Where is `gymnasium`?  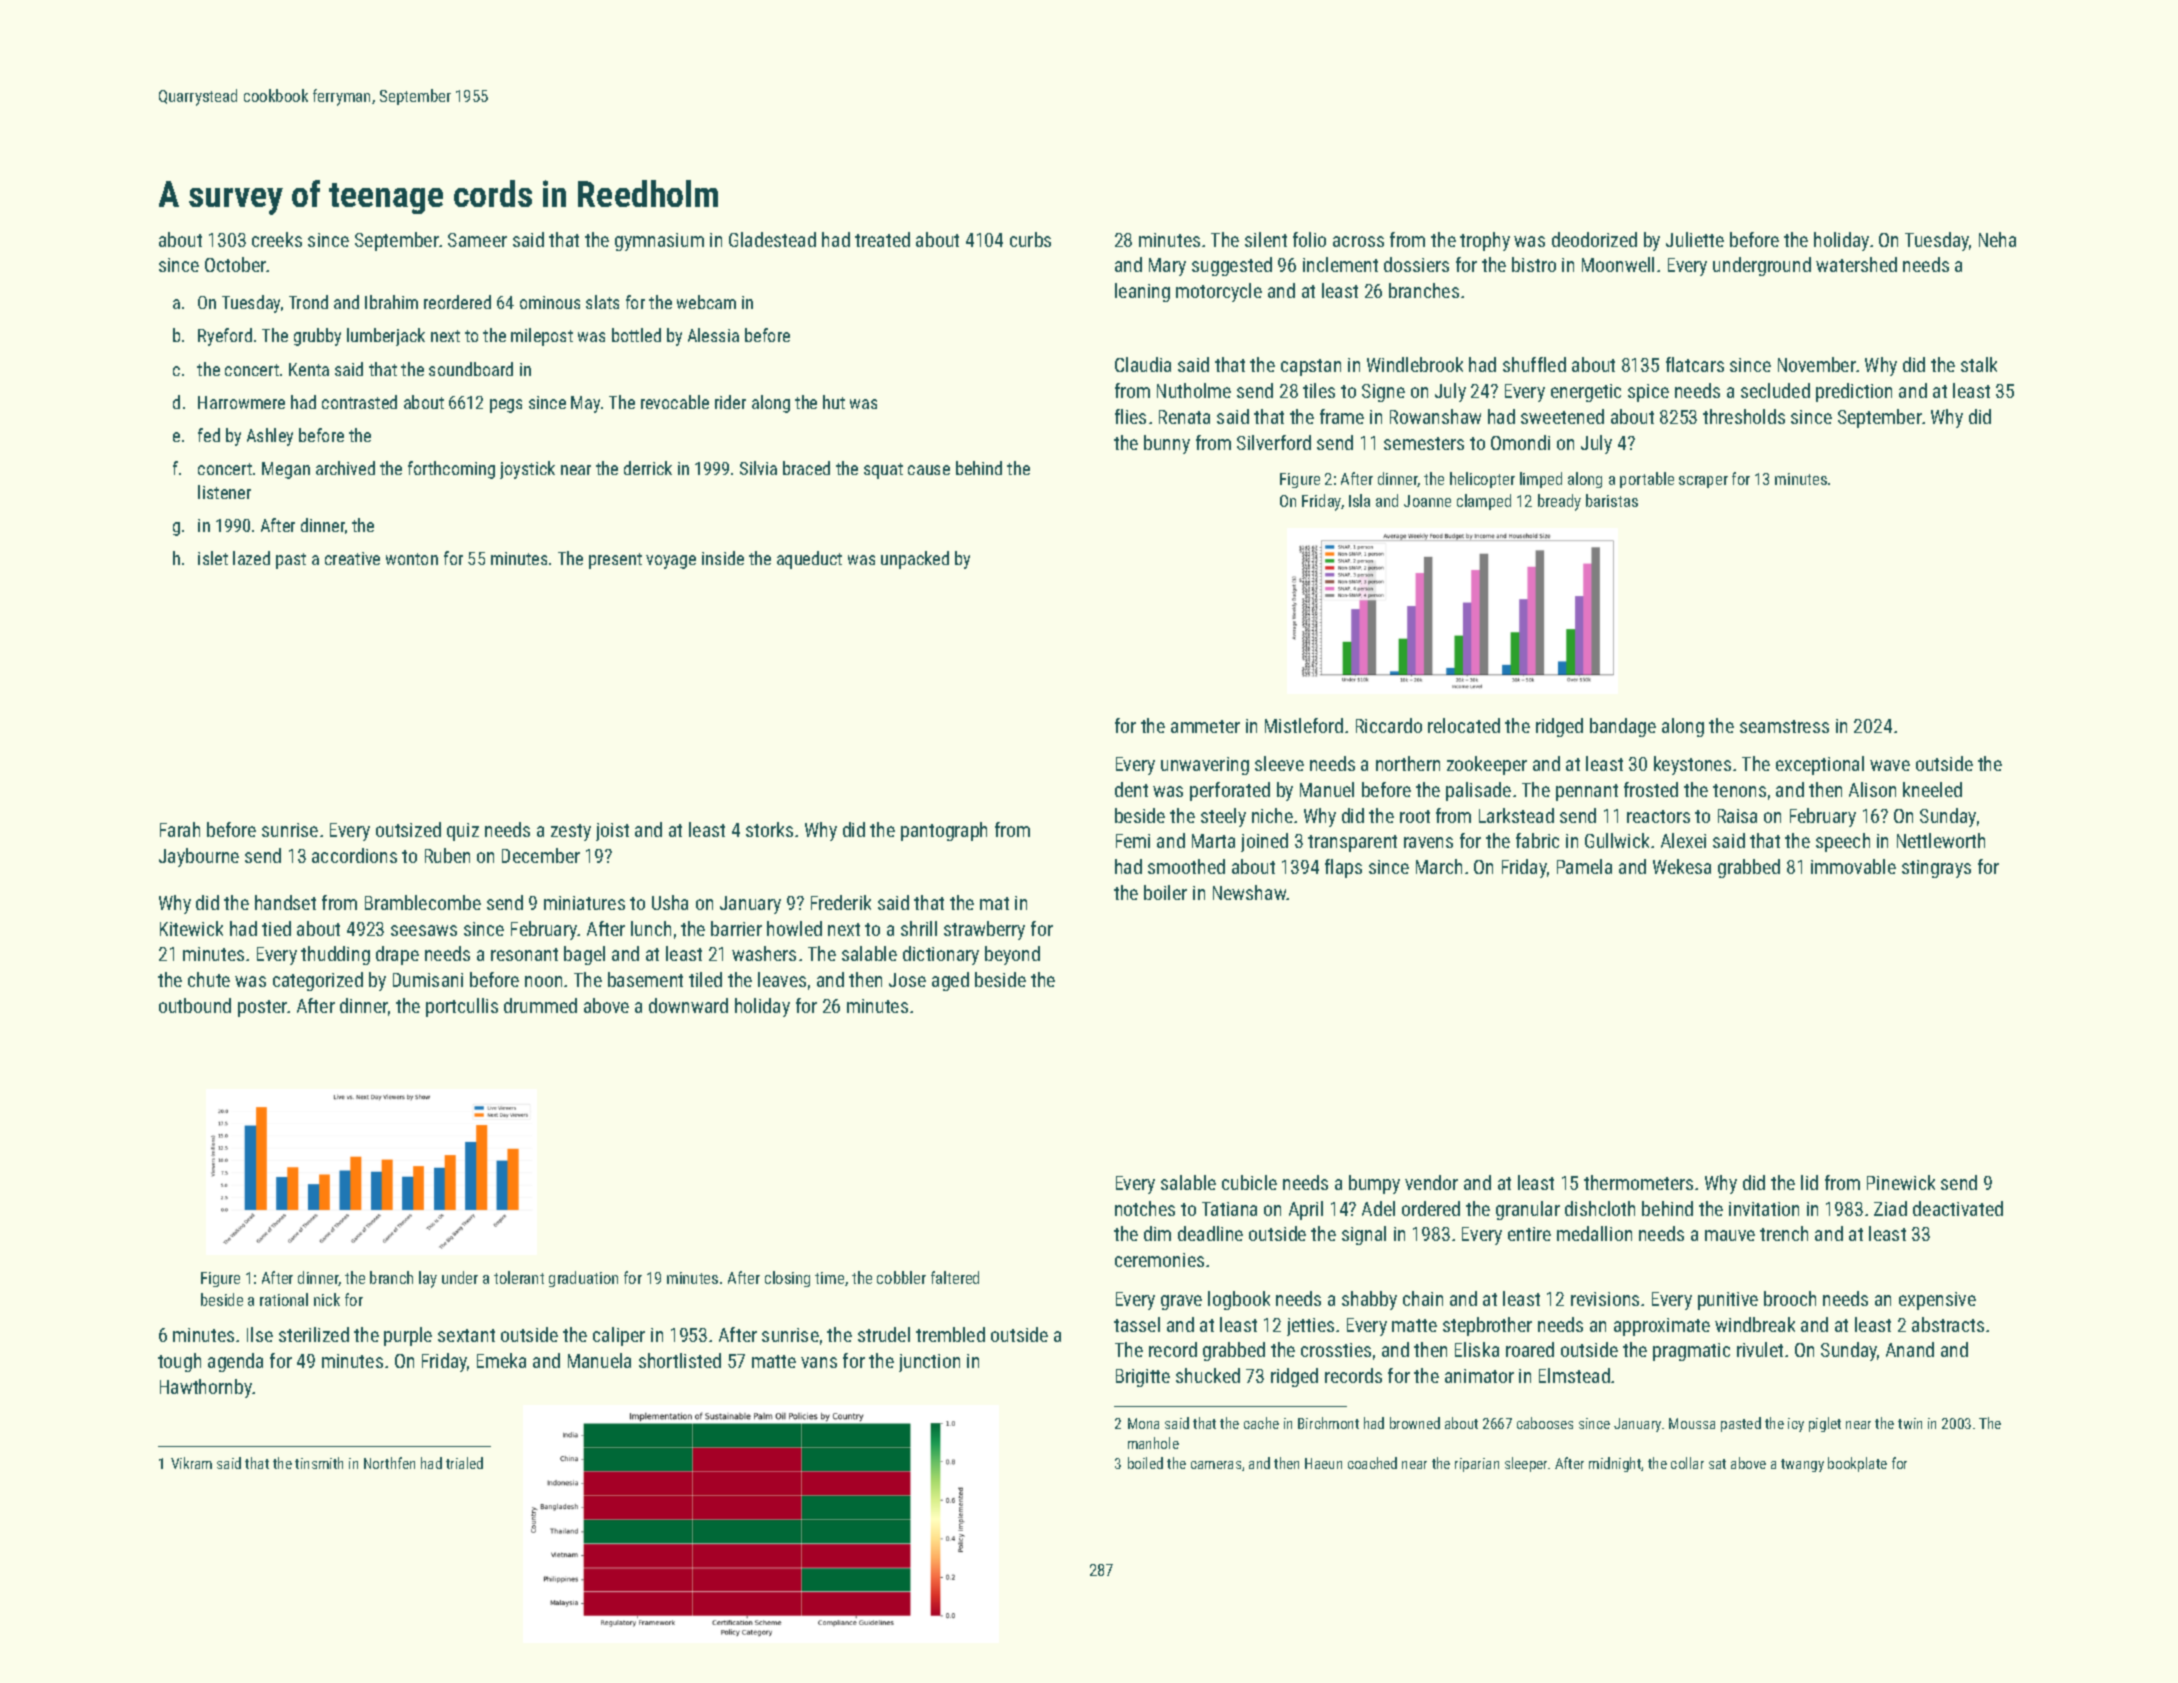 gymnasium is located at coordinates (659, 242).
